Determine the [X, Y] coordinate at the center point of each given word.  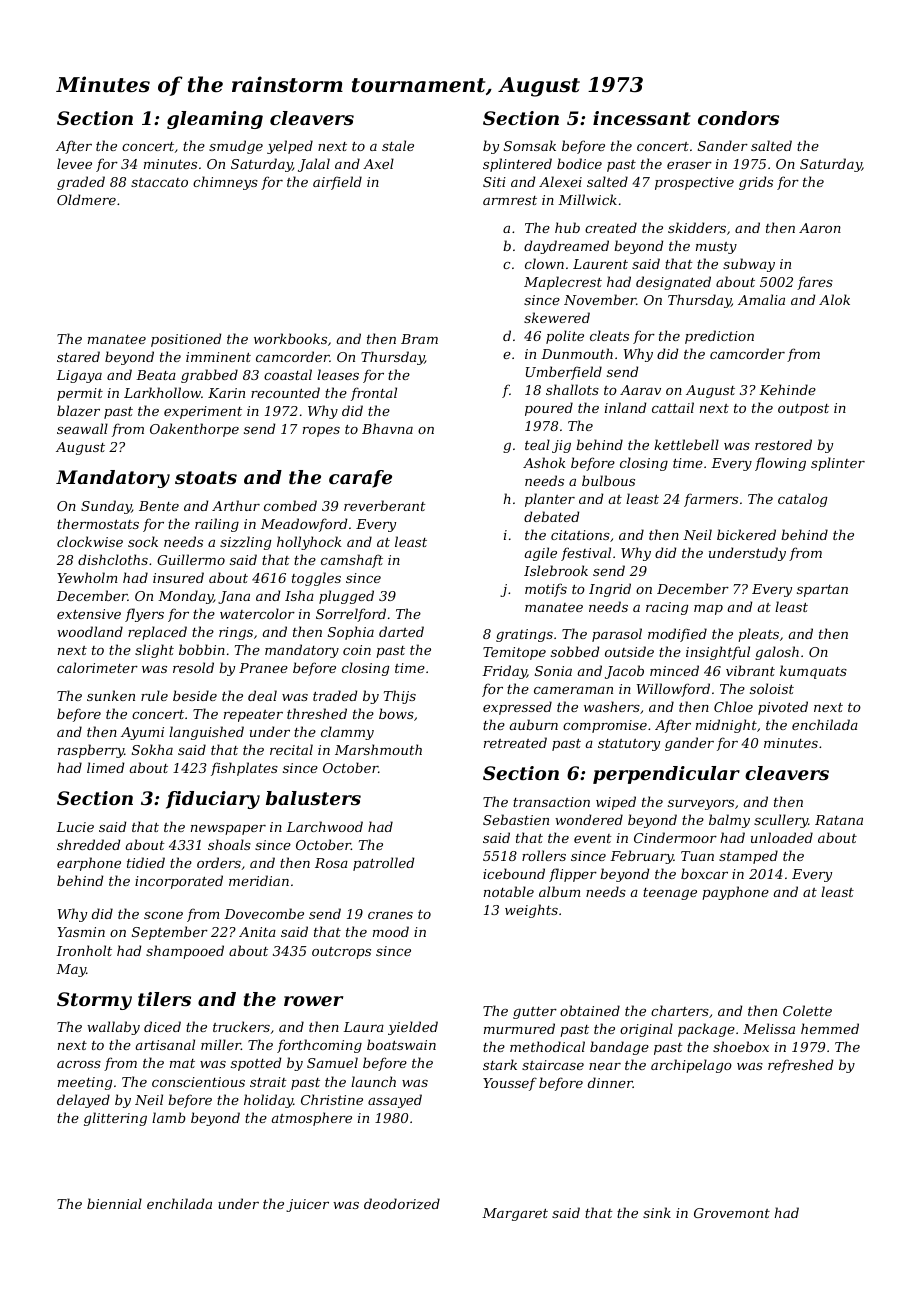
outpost [803, 410]
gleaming [215, 120]
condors [738, 118]
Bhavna [387, 428]
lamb [169, 1117]
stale [398, 145]
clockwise [90, 541]
